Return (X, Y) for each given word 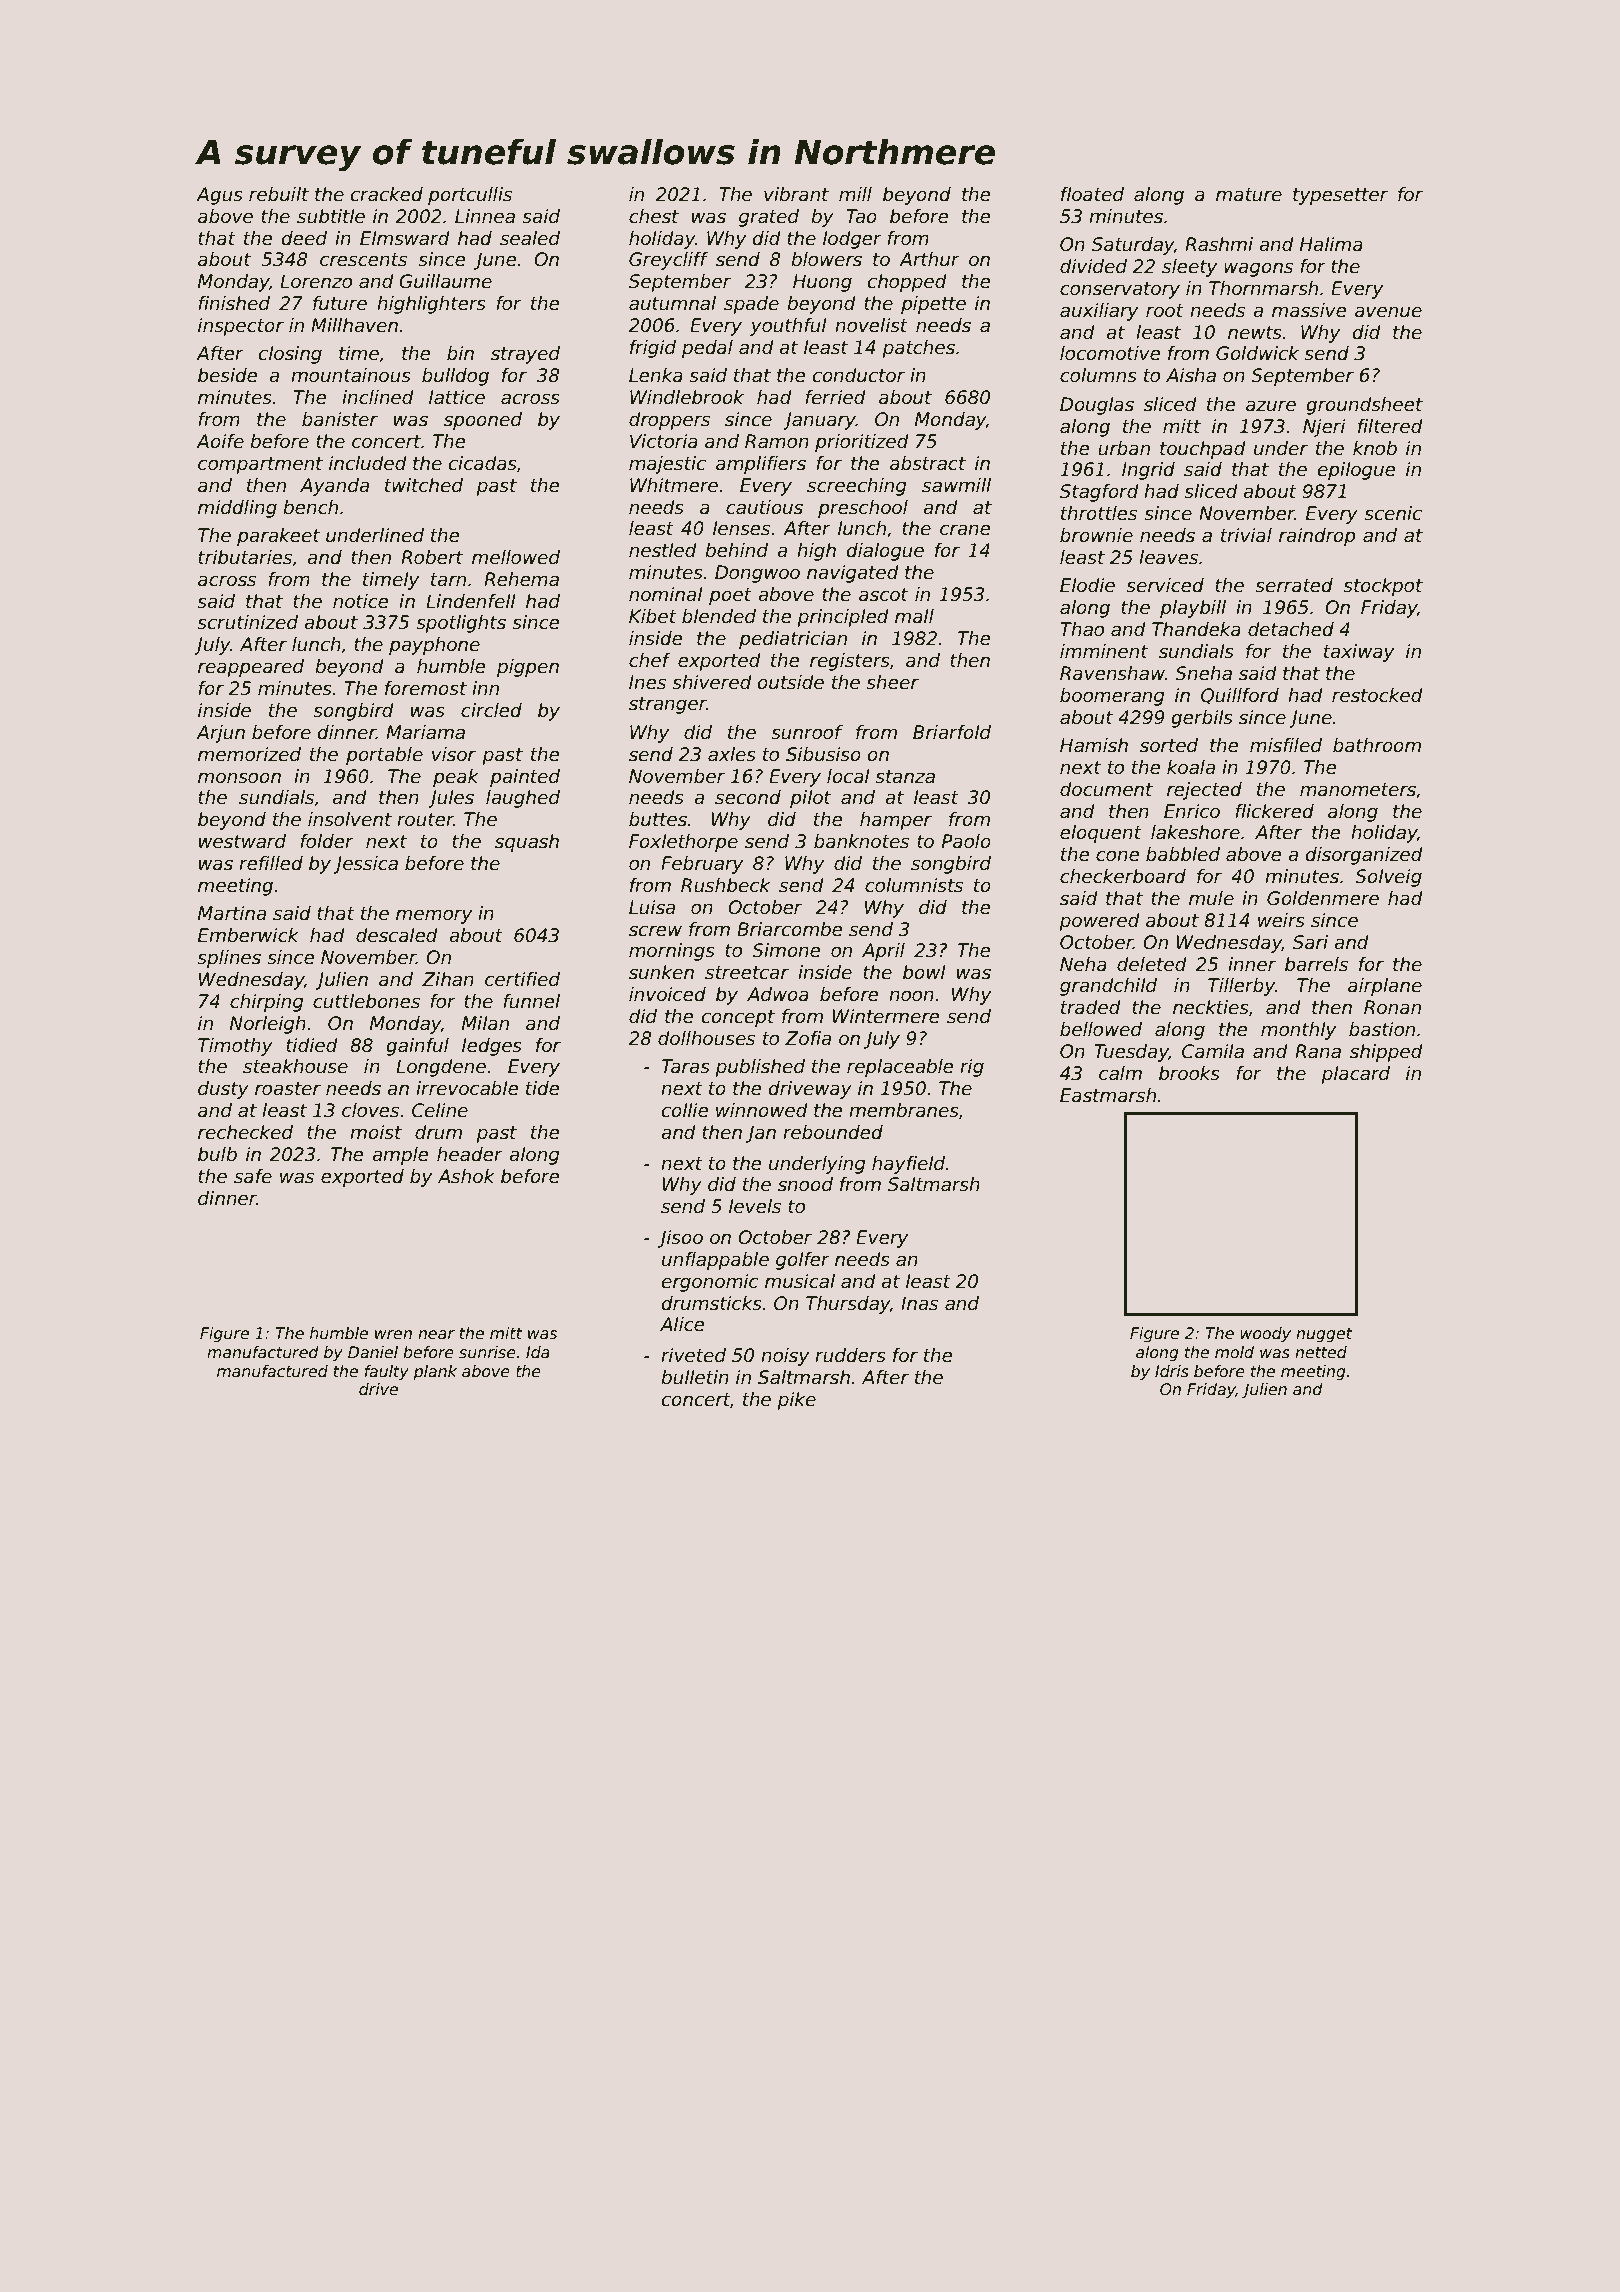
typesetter (1340, 196)
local (848, 776)
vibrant (796, 194)
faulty (386, 1372)
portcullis (470, 196)
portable (384, 756)
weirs (1281, 920)
